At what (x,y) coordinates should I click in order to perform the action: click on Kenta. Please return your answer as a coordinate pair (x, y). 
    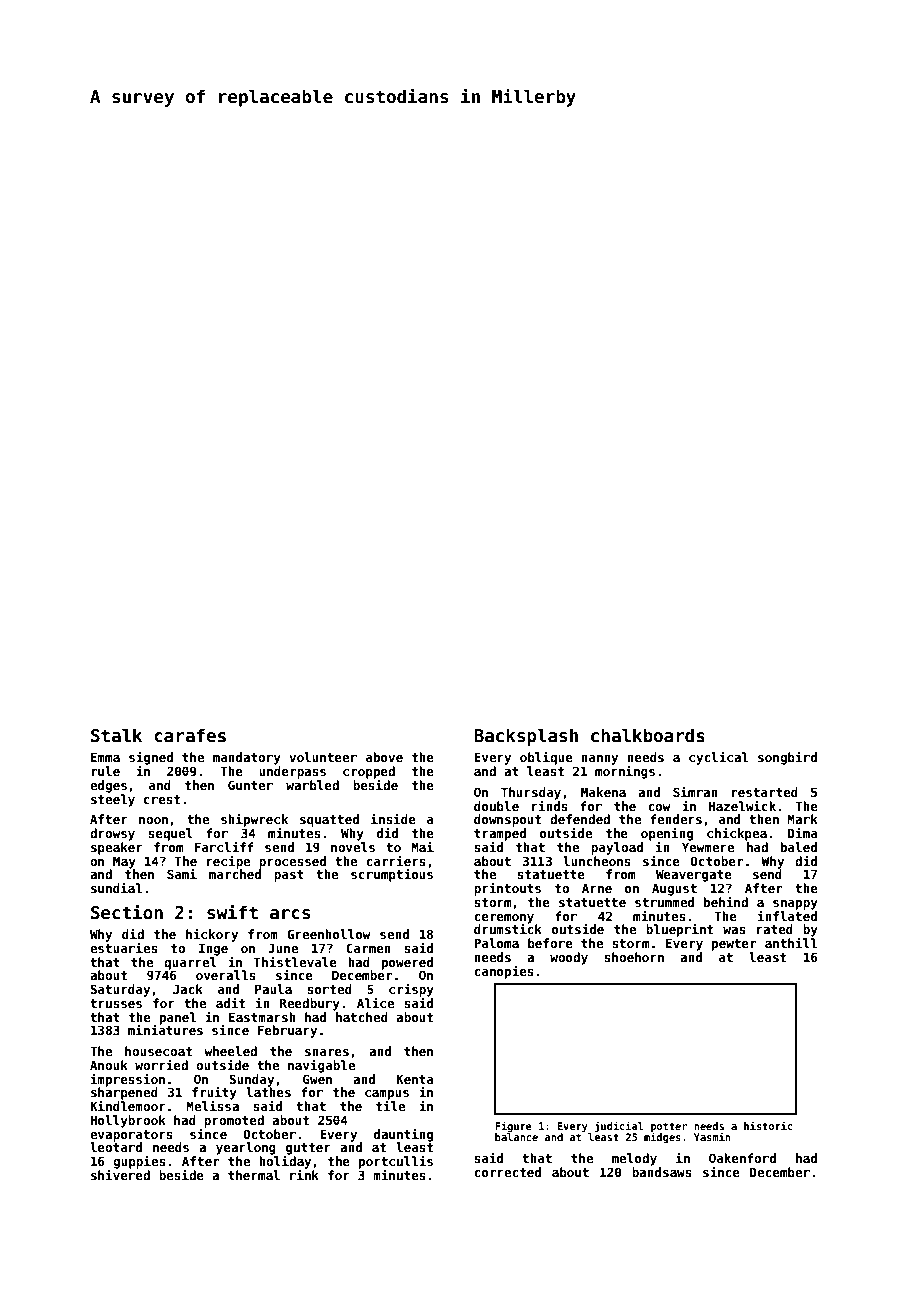
    Looking at the image, I should click on (415, 1079).
